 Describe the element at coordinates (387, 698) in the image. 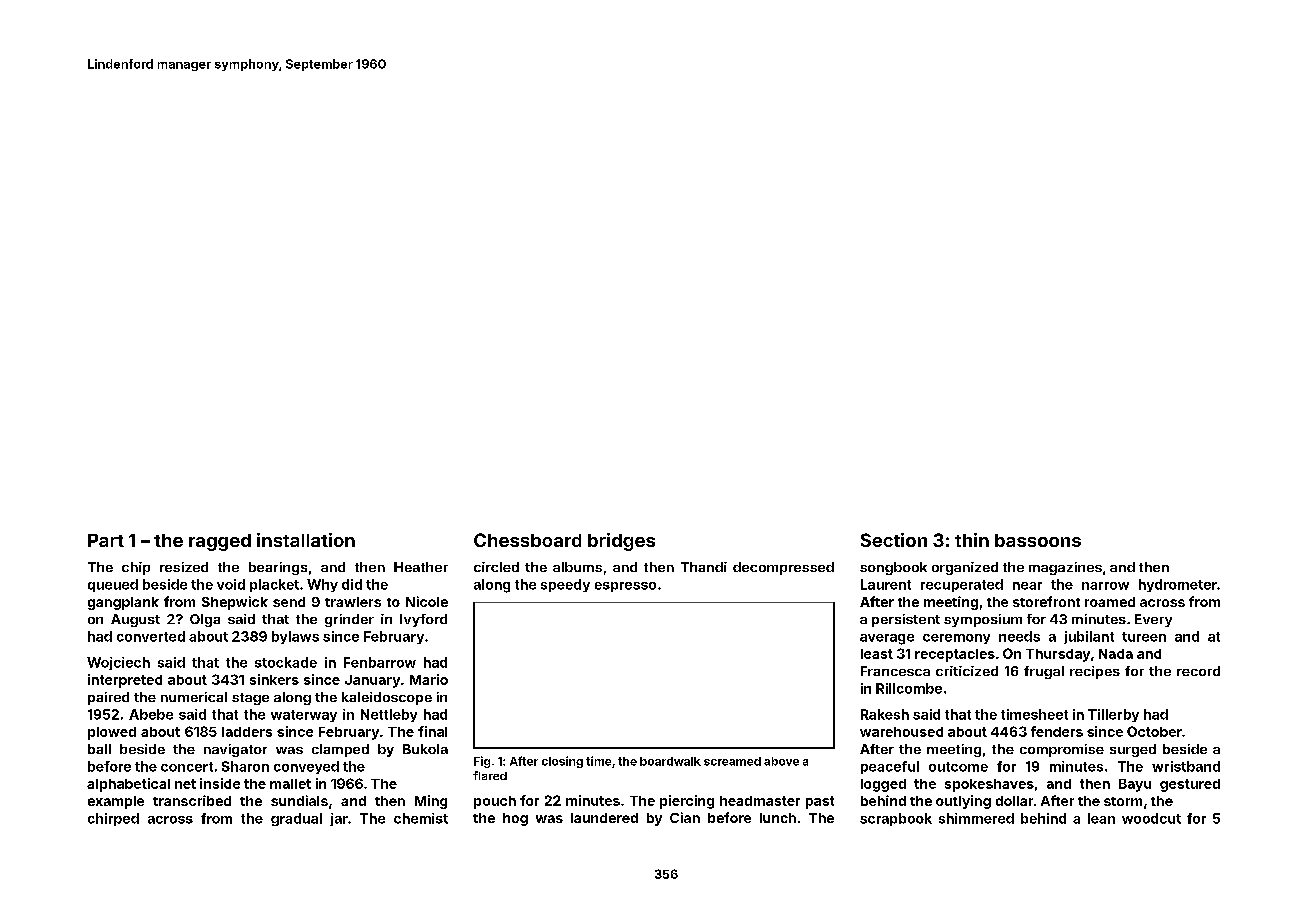

I see `kaleidoscope` at that location.
